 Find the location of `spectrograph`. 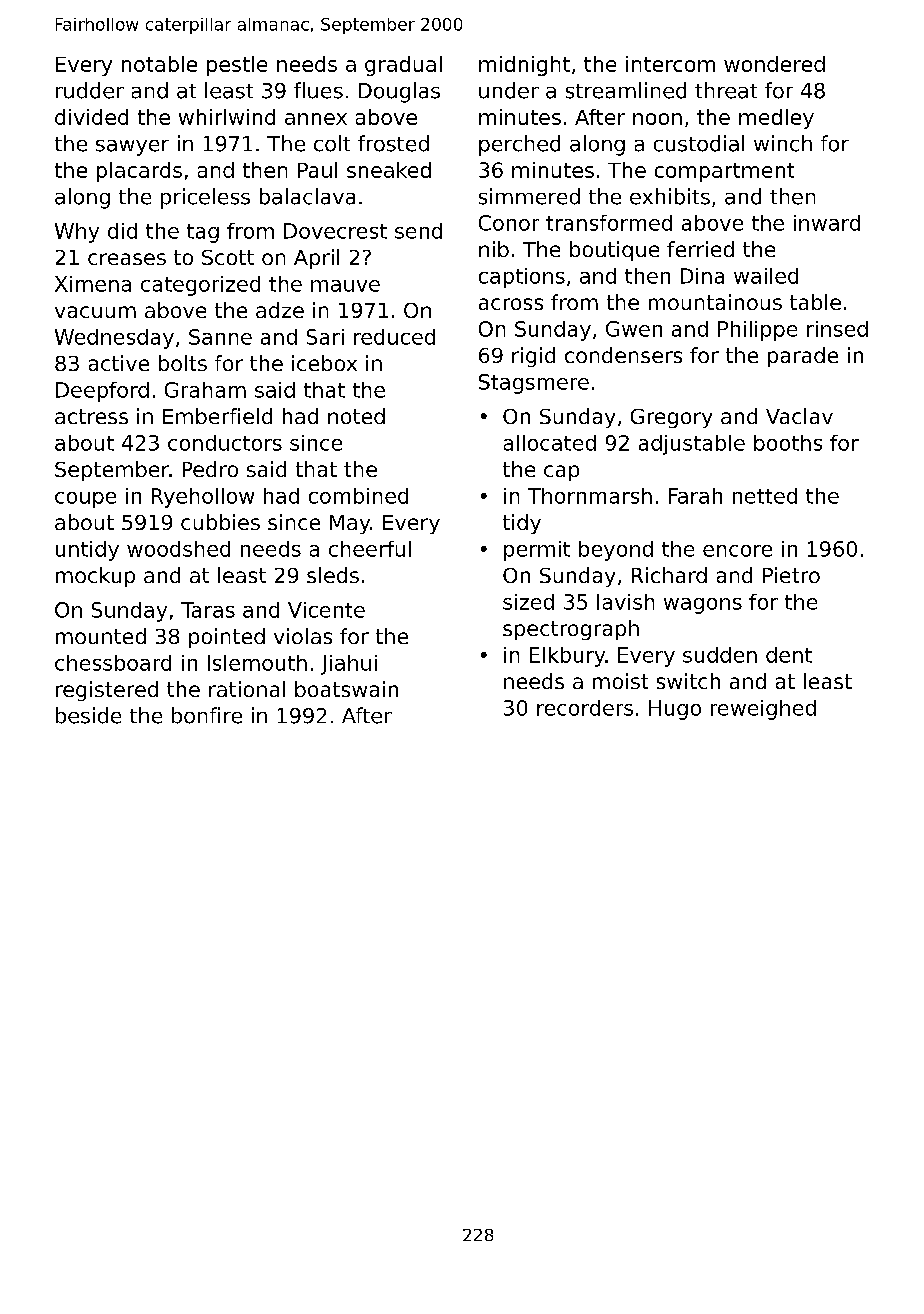

spectrograph is located at coordinates (571, 630).
